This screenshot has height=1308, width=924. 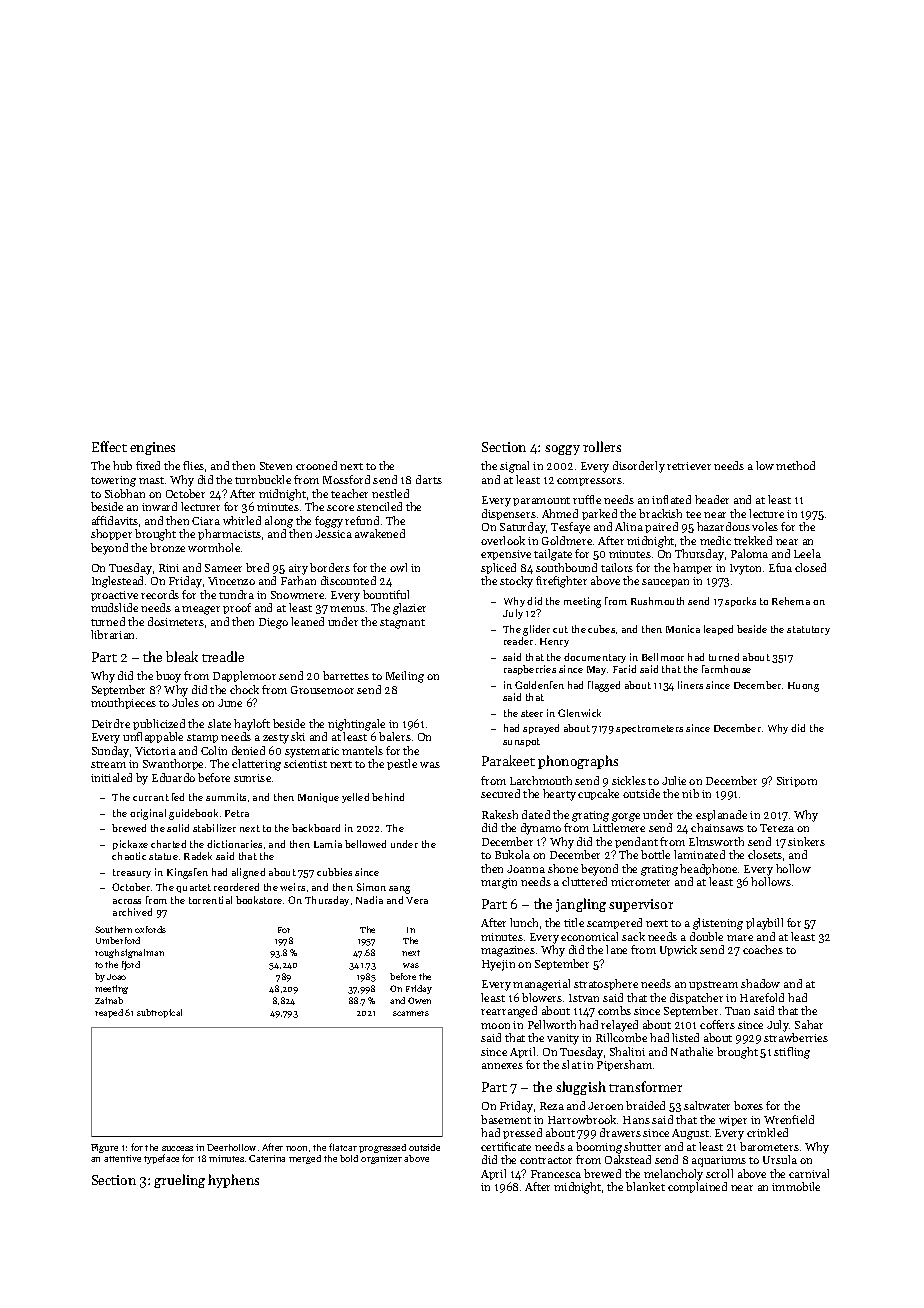 What do you see at coordinates (113, 929) in the screenshot?
I see `Southern` at bounding box center [113, 929].
